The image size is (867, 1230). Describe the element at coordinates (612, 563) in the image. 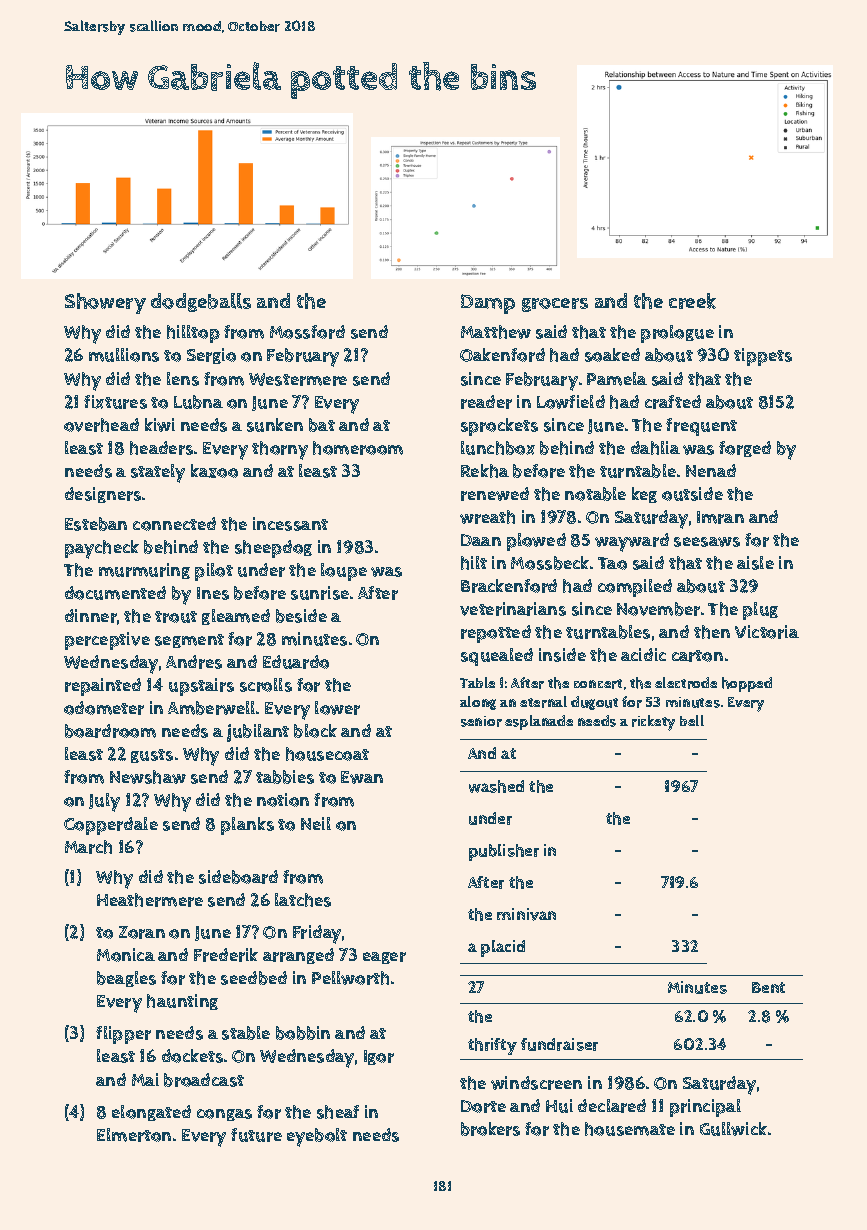

I see `Tao` at that location.
